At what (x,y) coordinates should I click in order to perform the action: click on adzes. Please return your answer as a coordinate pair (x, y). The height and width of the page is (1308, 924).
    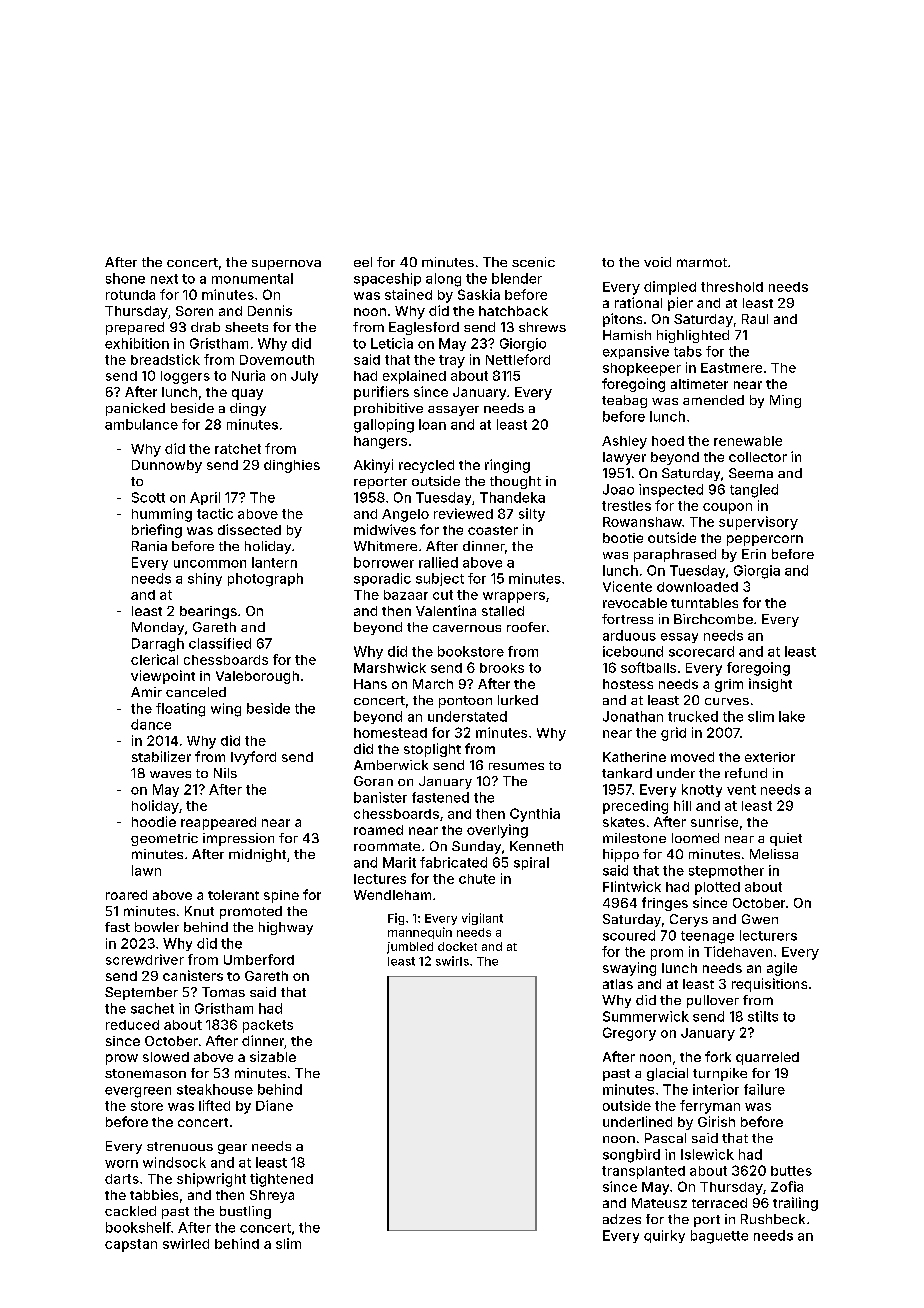
    Looking at the image, I should click on (622, 1219).
